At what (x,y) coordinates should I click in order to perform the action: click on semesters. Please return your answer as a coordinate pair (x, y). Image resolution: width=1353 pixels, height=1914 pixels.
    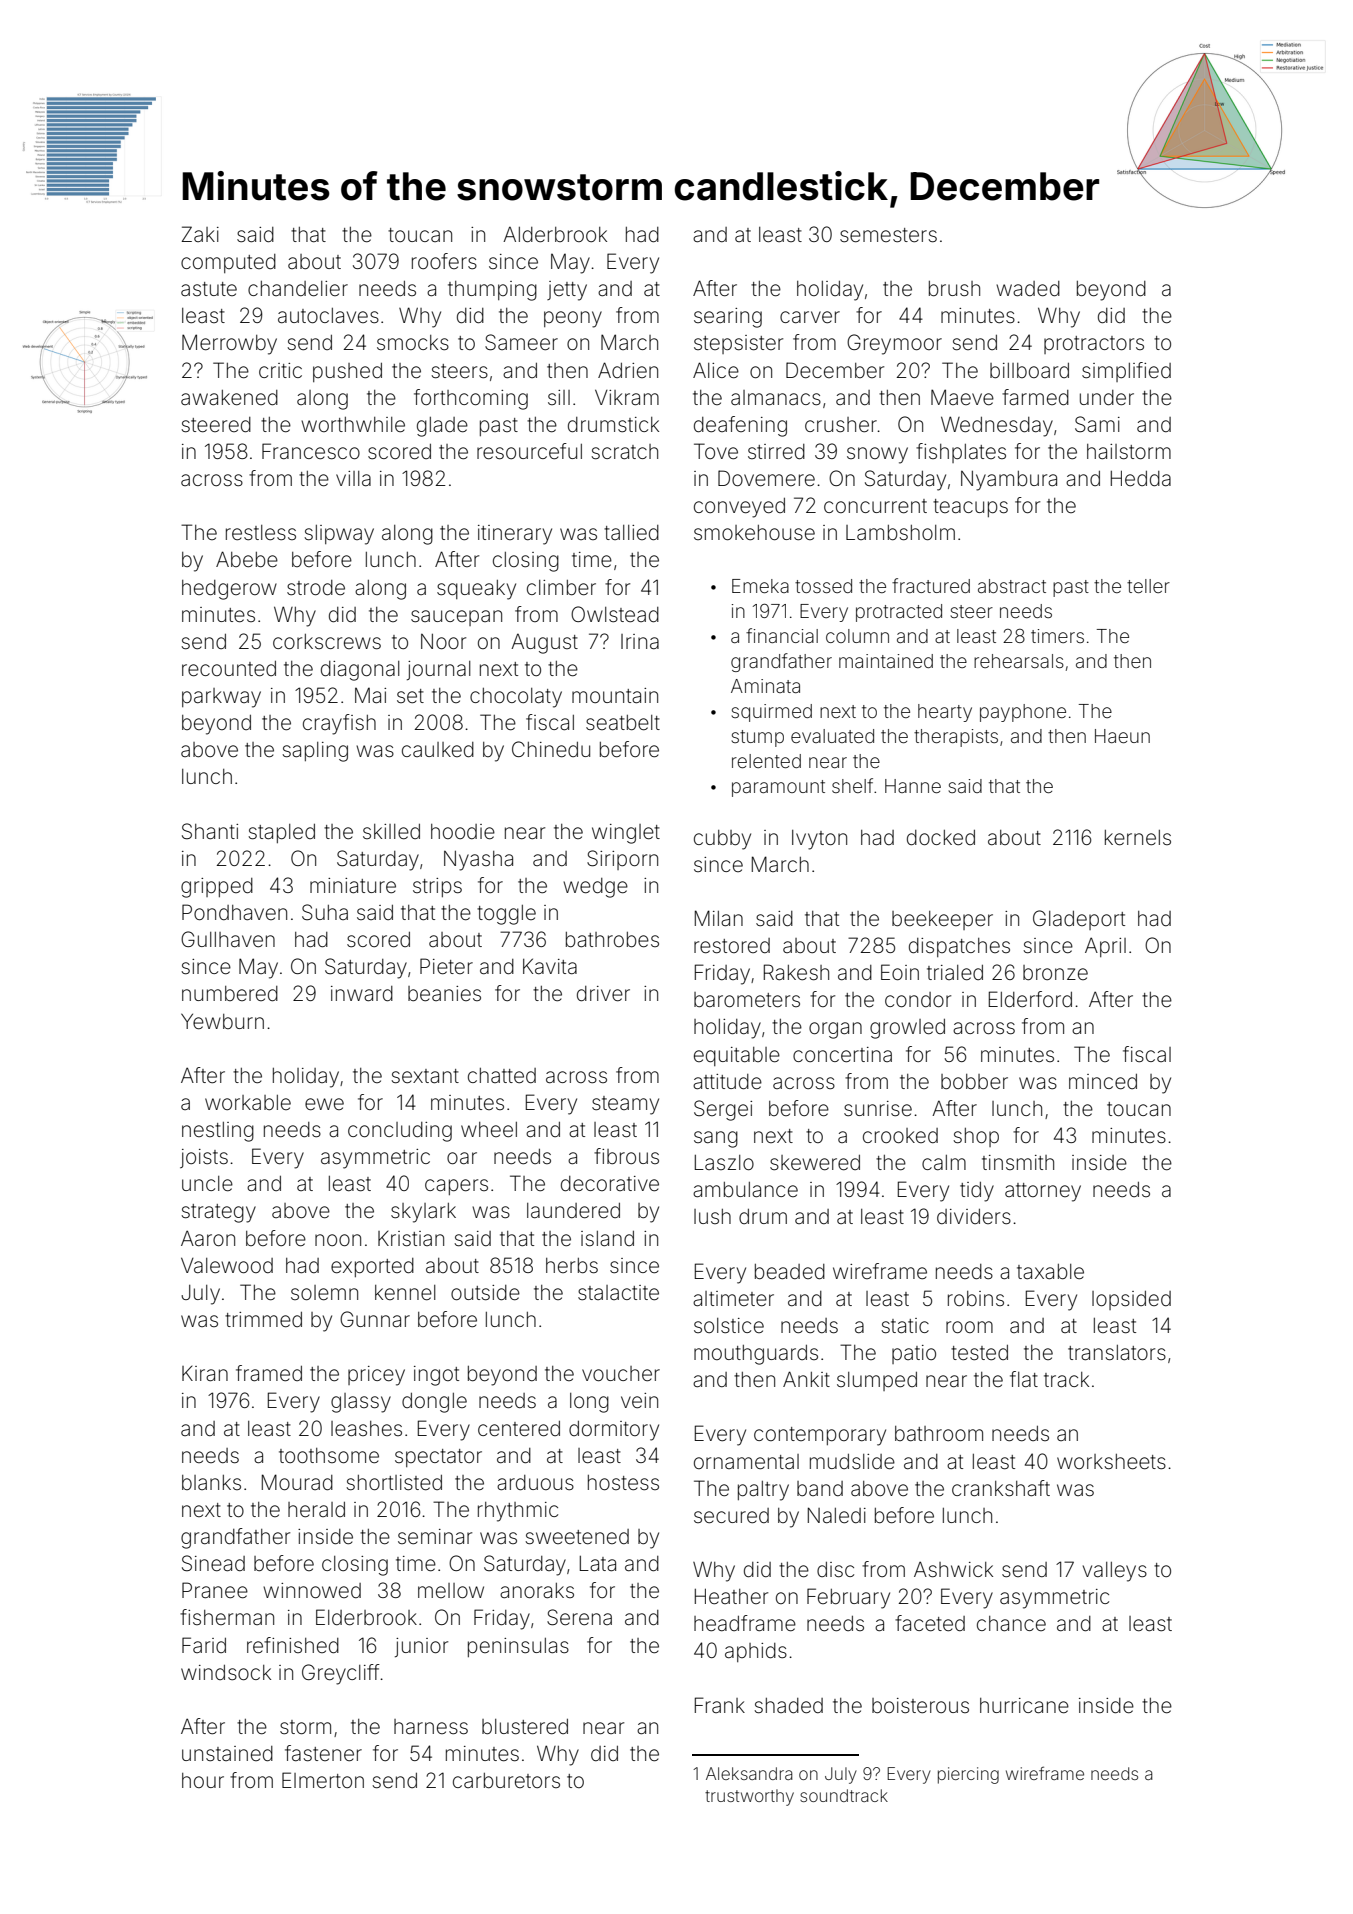
    Looking at the image, I should click on (888, 235).
